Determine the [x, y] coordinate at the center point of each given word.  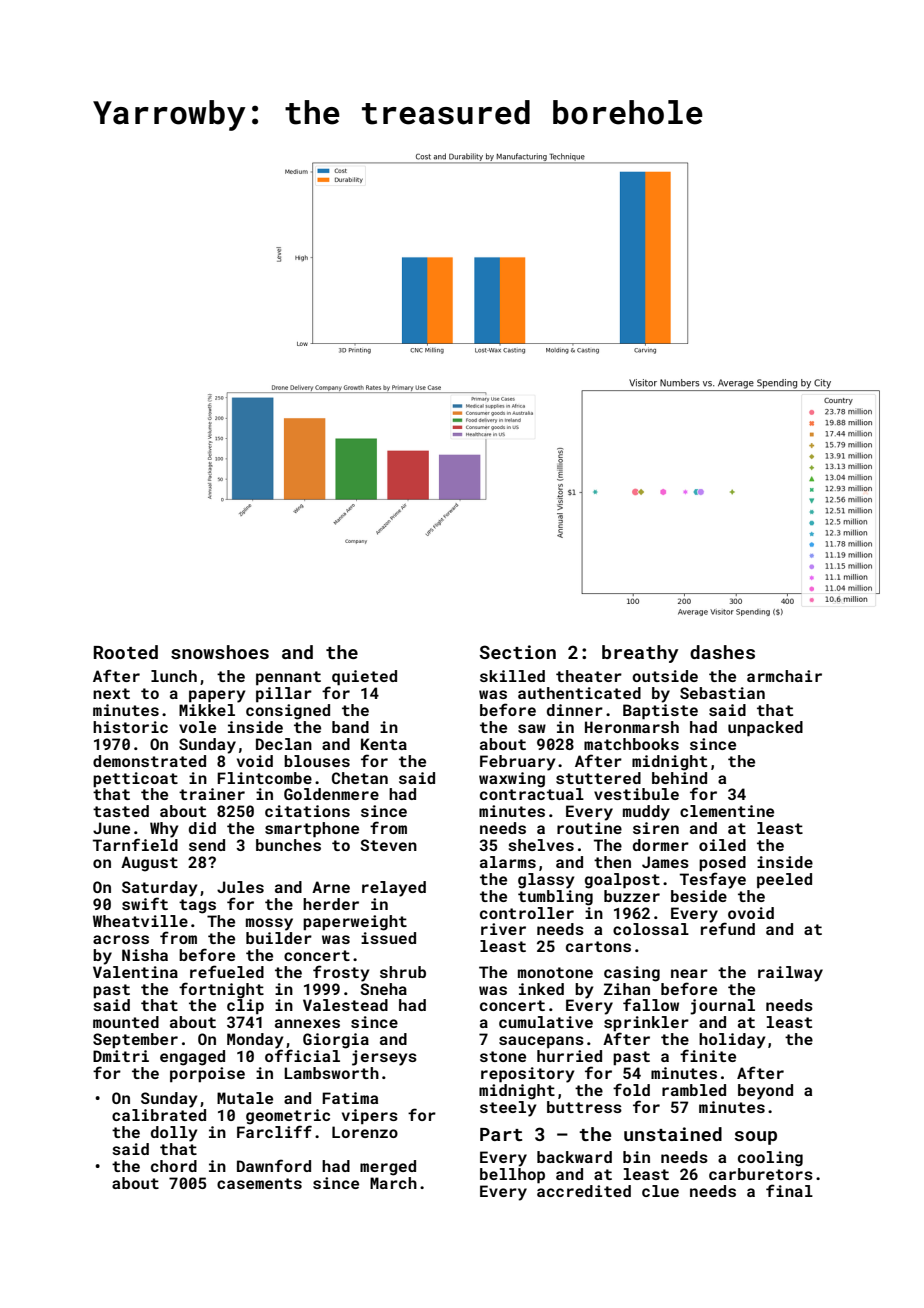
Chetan [360, 778]
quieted [364, 678]
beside [699, 896]
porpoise [207, 1075]
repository [528, 1075]
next [111, 693]
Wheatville [140, 921]
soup [756, 1138]
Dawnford [274, 1165]
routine [589, 828]
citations [307, 811]
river [503, 929]
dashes [722, 652]
